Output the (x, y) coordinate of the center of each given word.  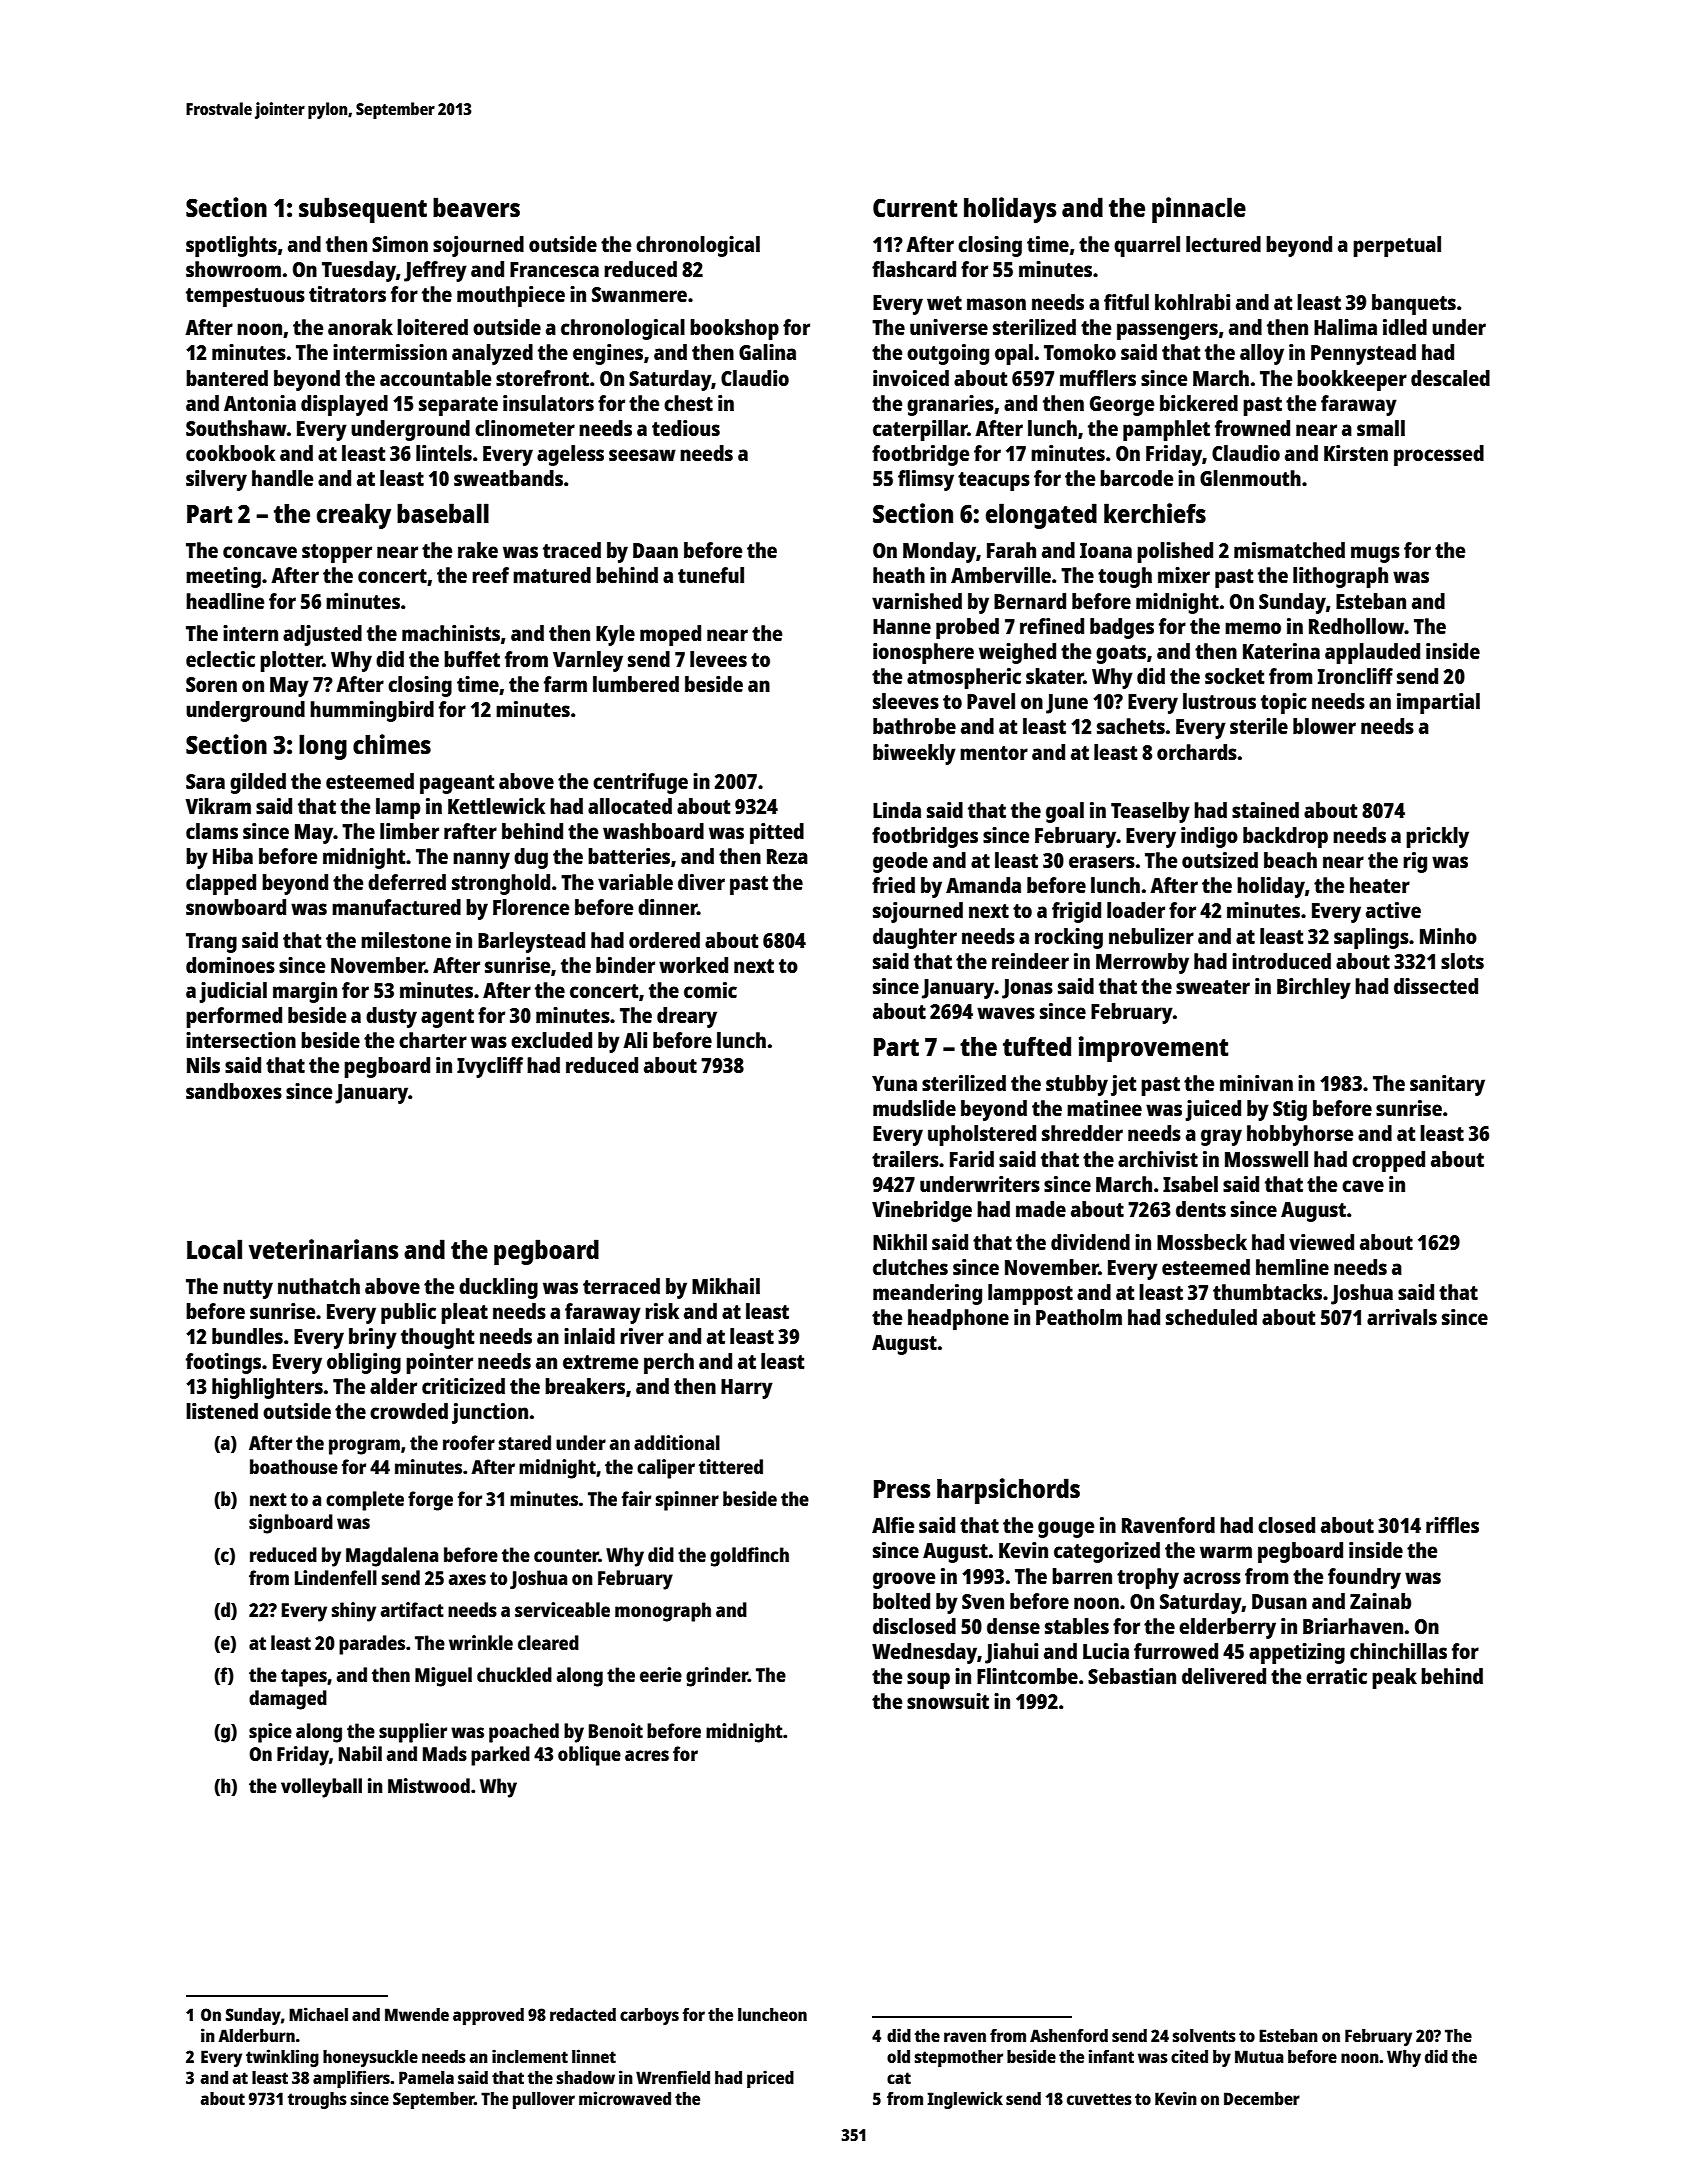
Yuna (894, 1083)
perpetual (1397, 246)
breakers (585, 1386)
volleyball (321, 1788)
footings (223, 1363)
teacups (994, 481)
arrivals (1402, 1317)
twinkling (282, 2058)
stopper (337, 553)
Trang (211, 943)
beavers (476, 207)
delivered (1224, 1676)
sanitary (1447, 1085)
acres (647, 1755)
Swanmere (639, 294)
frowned (1252, 428)
